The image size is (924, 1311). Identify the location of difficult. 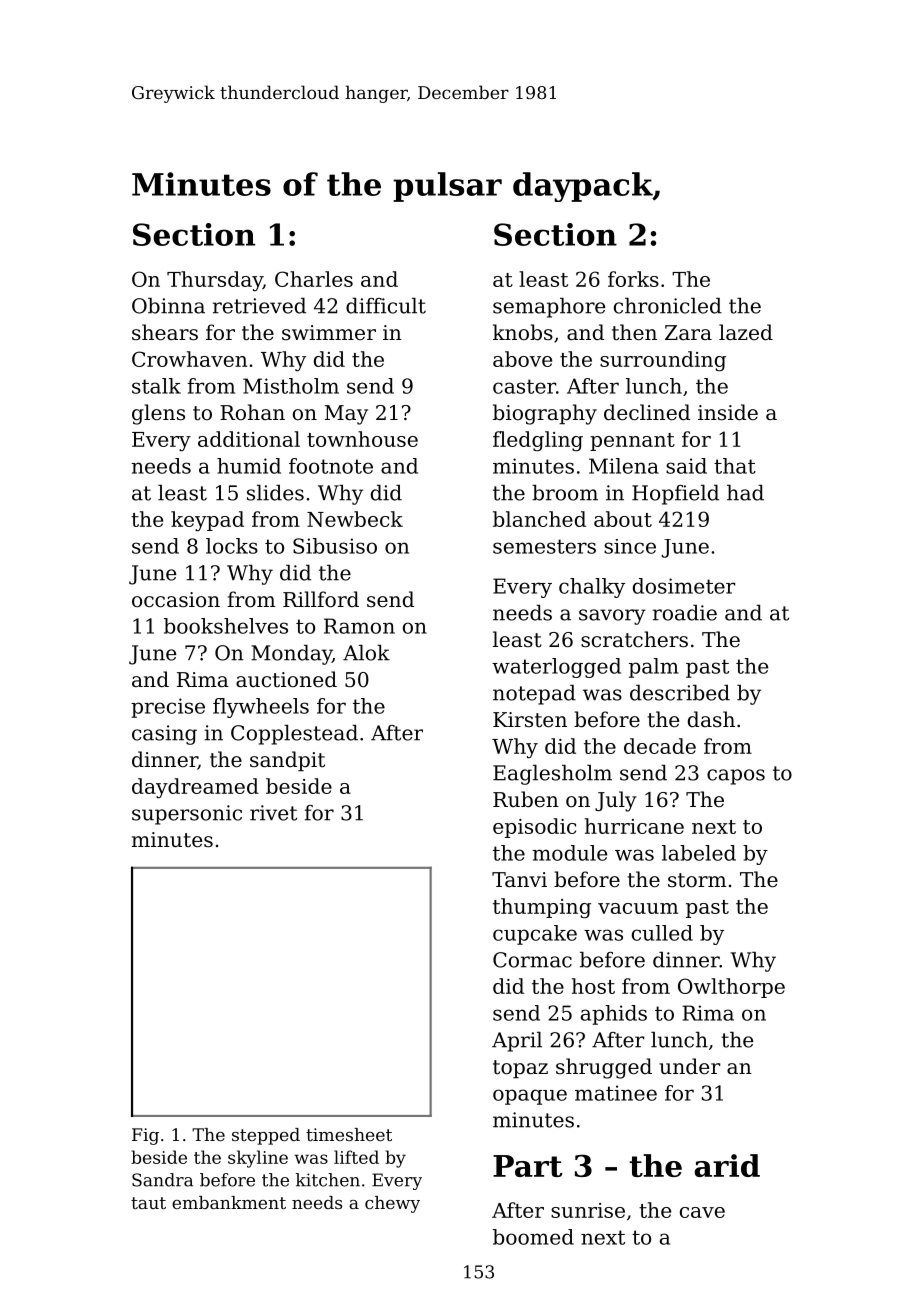
(386, 306).
